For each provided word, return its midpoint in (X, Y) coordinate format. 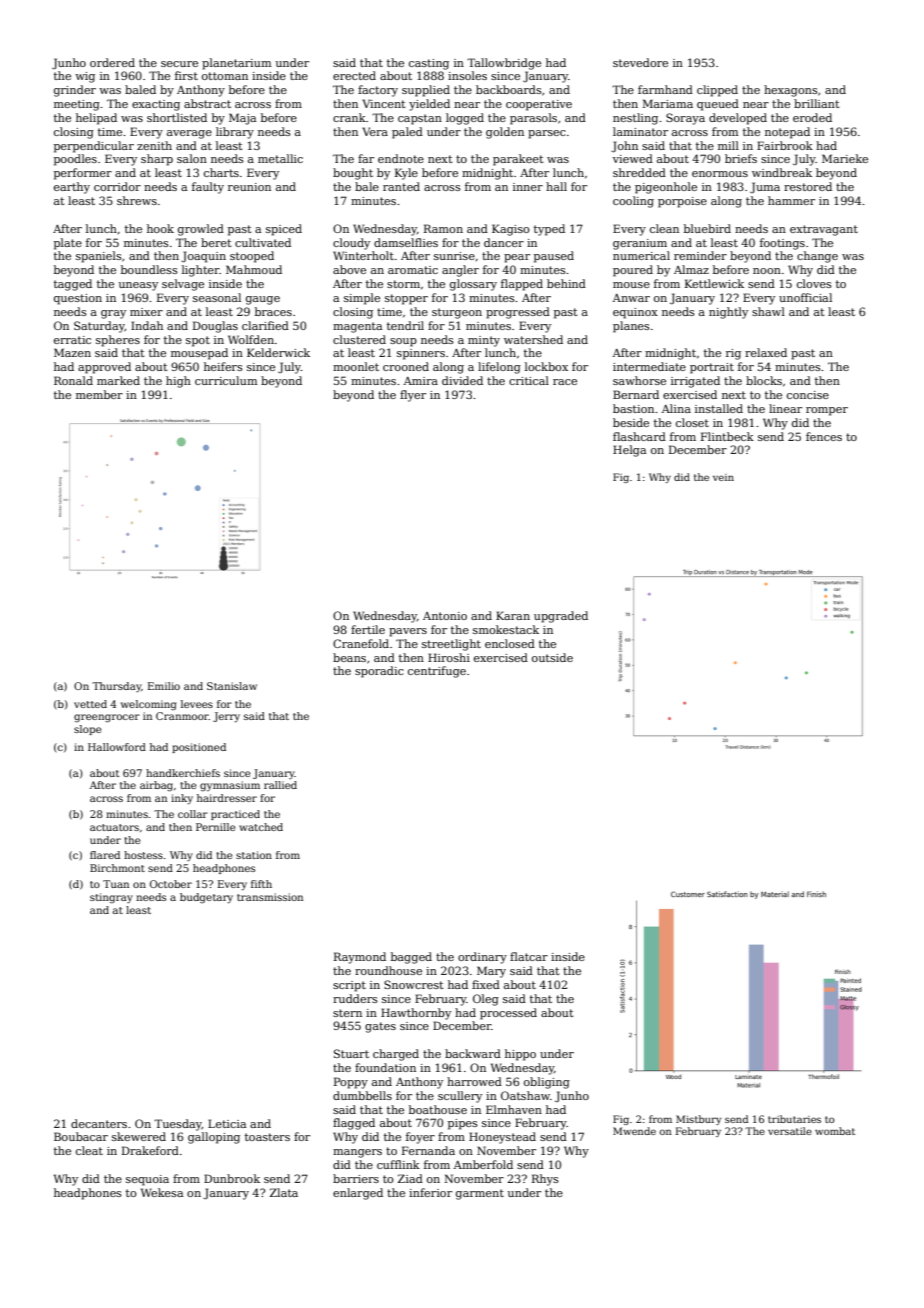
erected (354, 75)
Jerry (226, 717)
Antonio (445, 616)
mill (728, 145)
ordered (112, 62)
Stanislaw (232, 686)
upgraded (561, 617)
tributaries (794, 1119)
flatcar (529, 956)
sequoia (147, 1180)
